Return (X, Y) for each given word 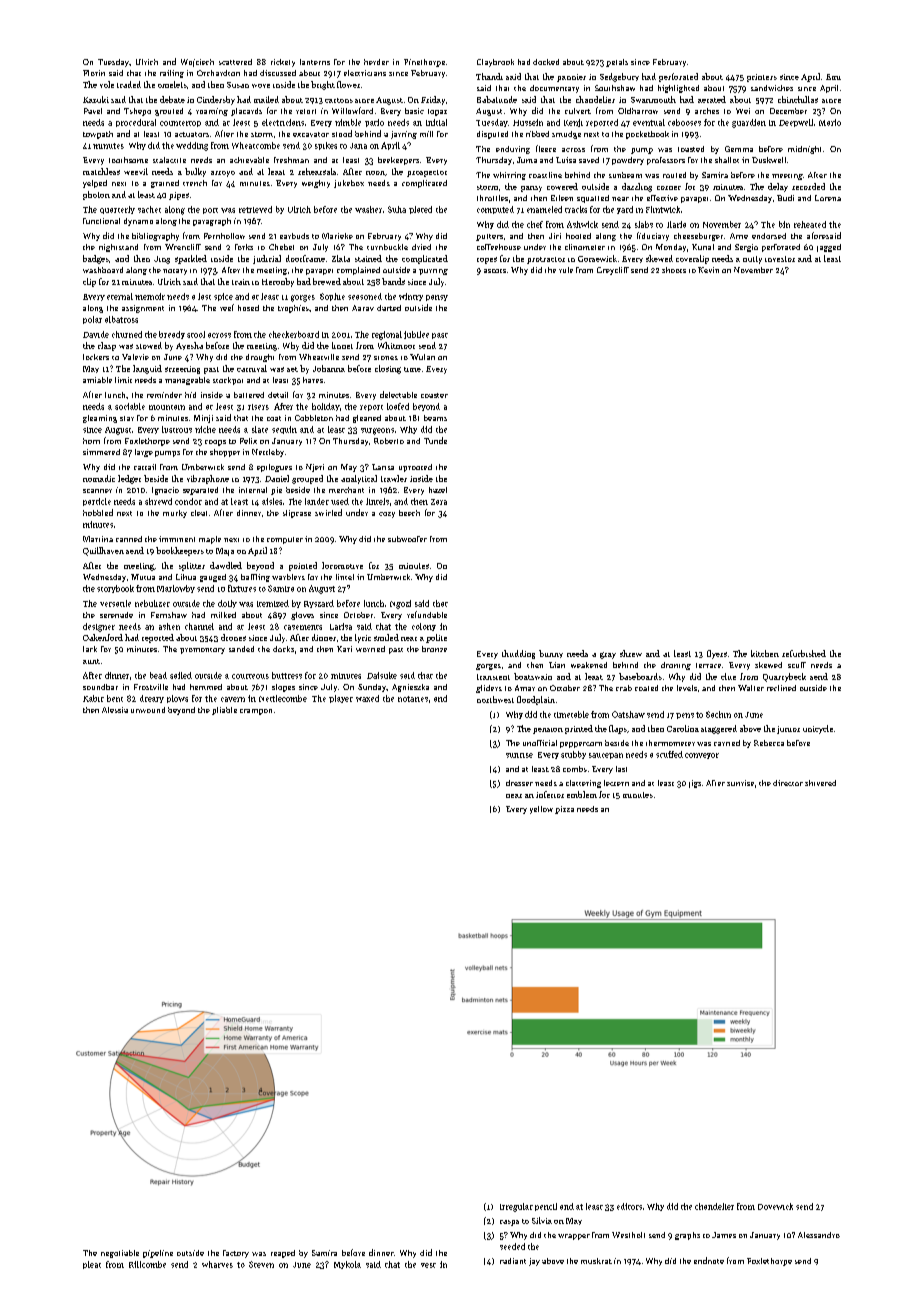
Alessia (115, 710)
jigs (695, 784)
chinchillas (798, 99)
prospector (427, 173)
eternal (120, 296)
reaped (283, 1254)
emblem (582, 794)
